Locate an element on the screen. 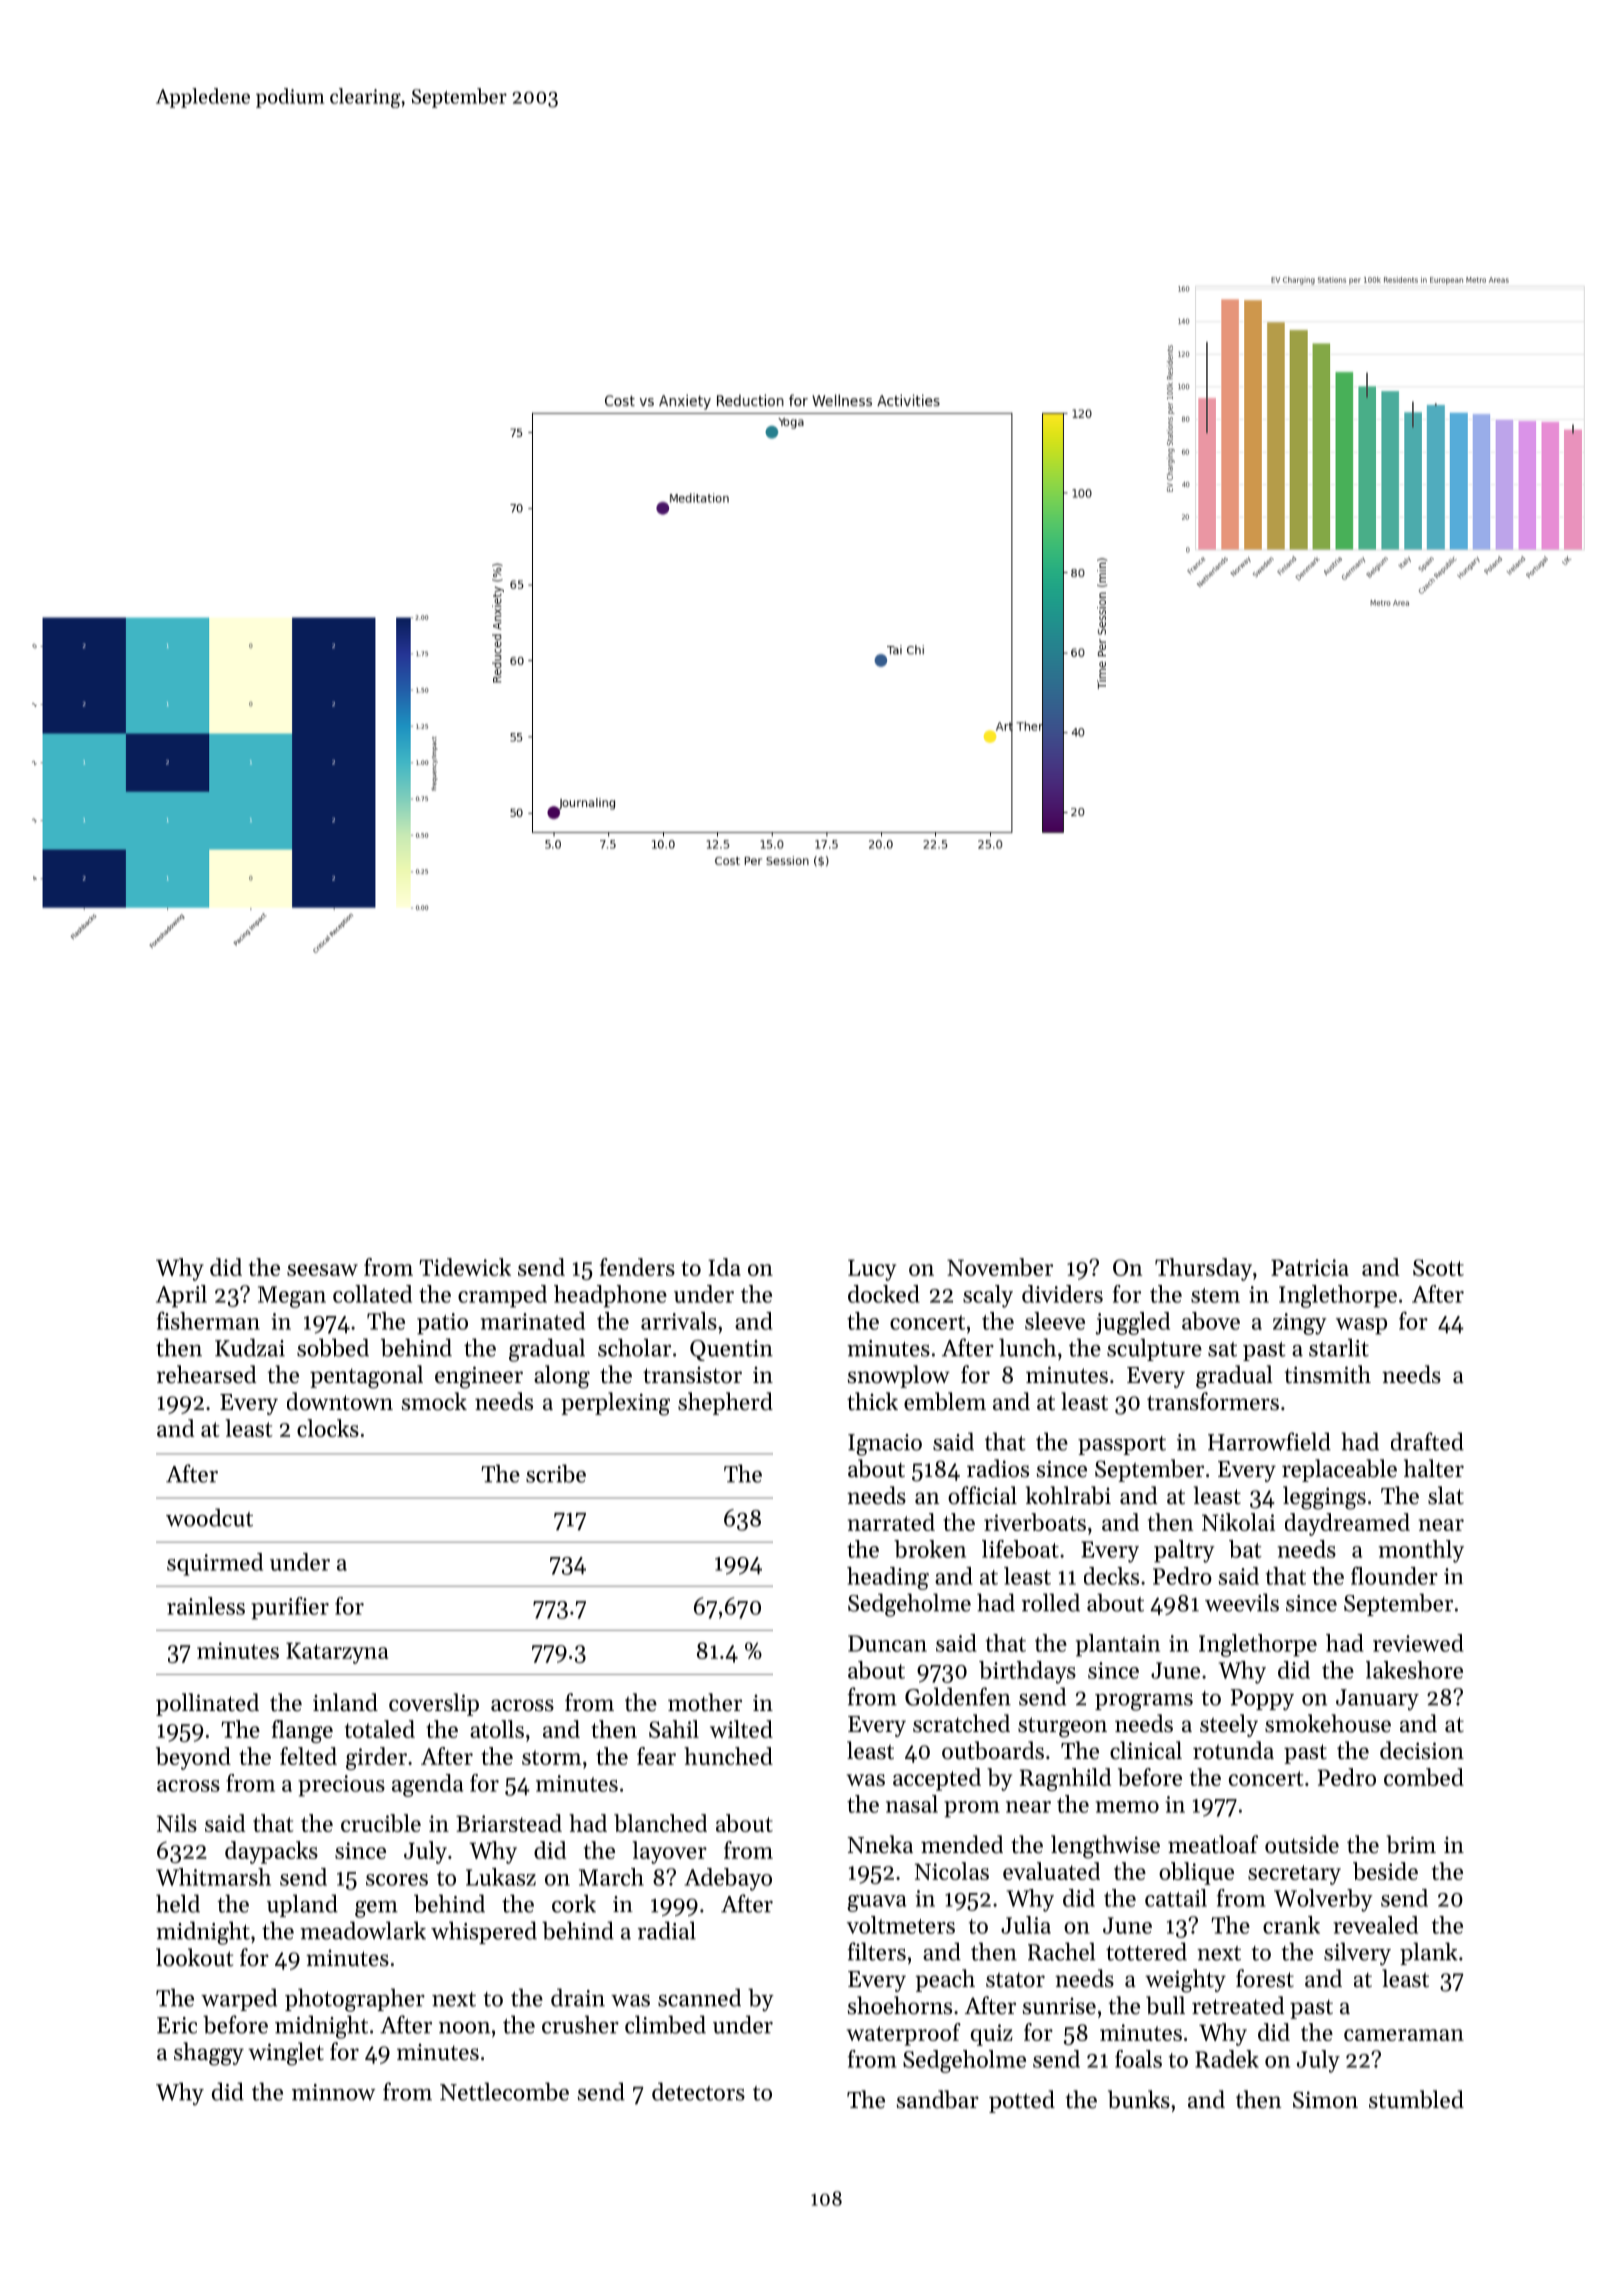 The image size is (1620, 2292). winglet is located at coordinates (286, 2054).
